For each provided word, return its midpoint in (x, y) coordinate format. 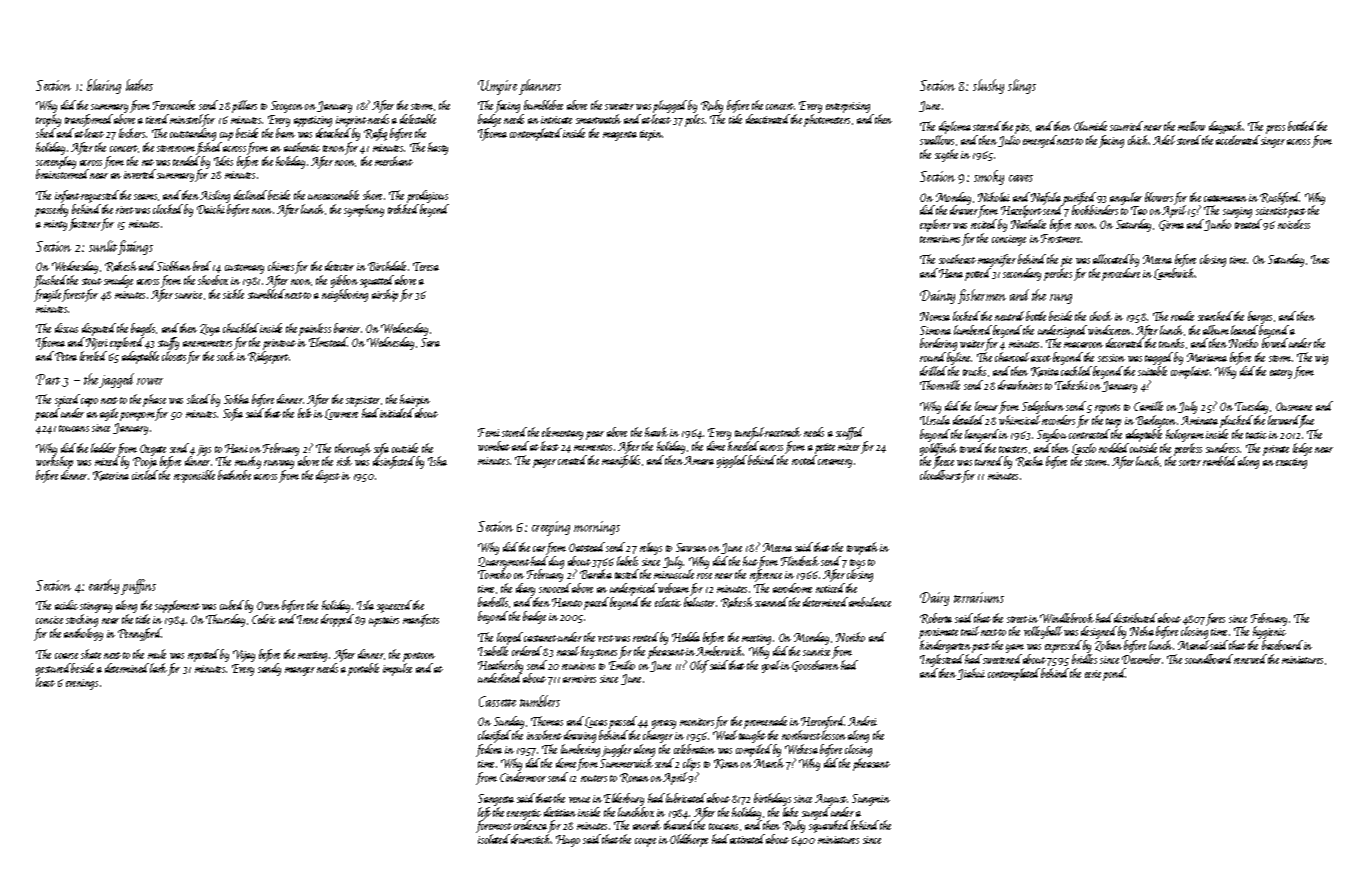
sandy (269, 669)
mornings (597, 528)
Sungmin (871, 800)
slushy (988, 86)
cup (226, 136)
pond (1114, 674)
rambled (1220, 461)
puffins (138, 587)
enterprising (848, 107)
